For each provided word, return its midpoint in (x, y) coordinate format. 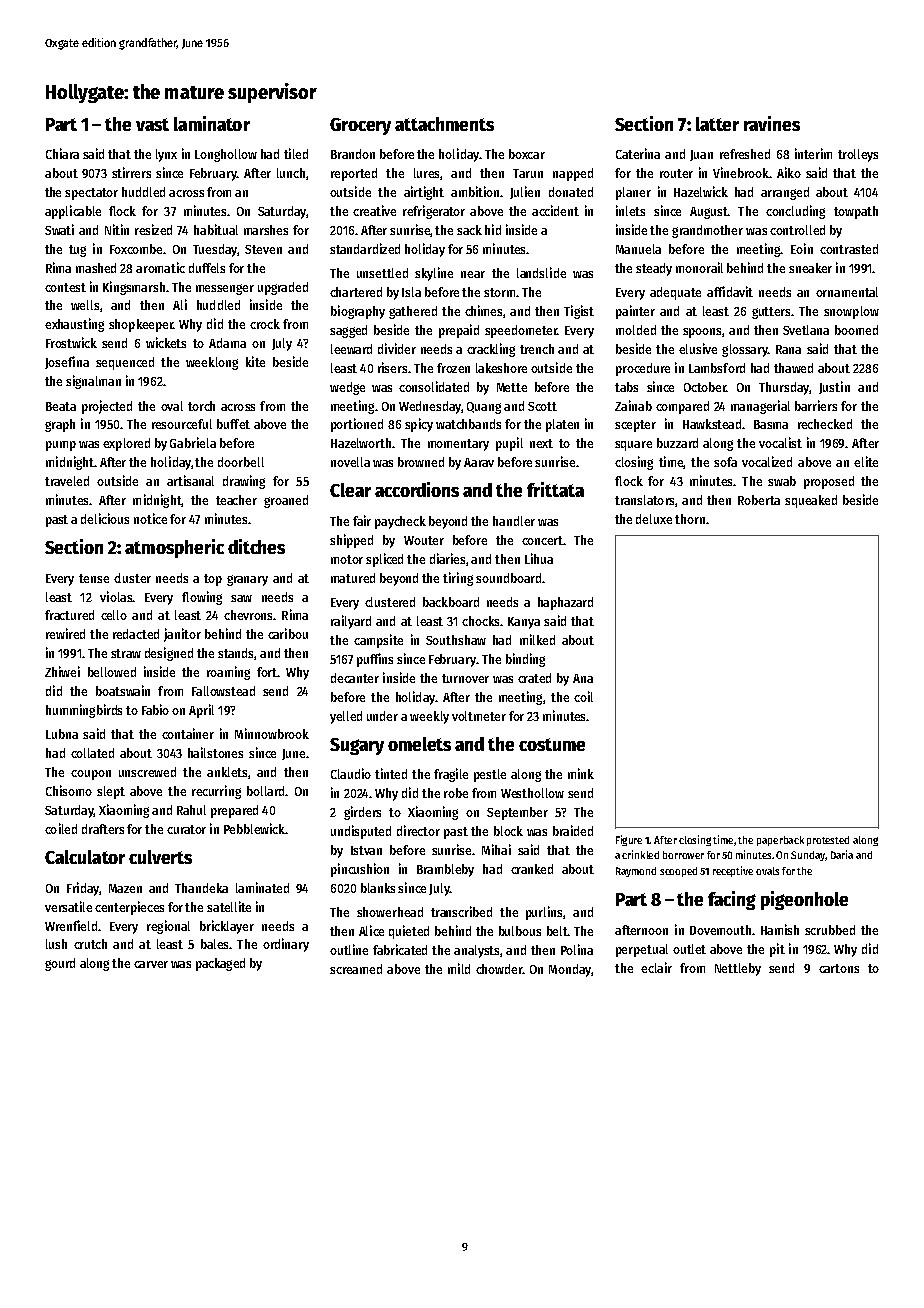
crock (265, 324)
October (705, 387)
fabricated (400, 949)
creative (374, 210)
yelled (346, 717)
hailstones (215, 752)
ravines (772, 123)
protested (828, 841)
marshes (266, 230)
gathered (413, 312)
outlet (689, 949)
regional (168, 927)
